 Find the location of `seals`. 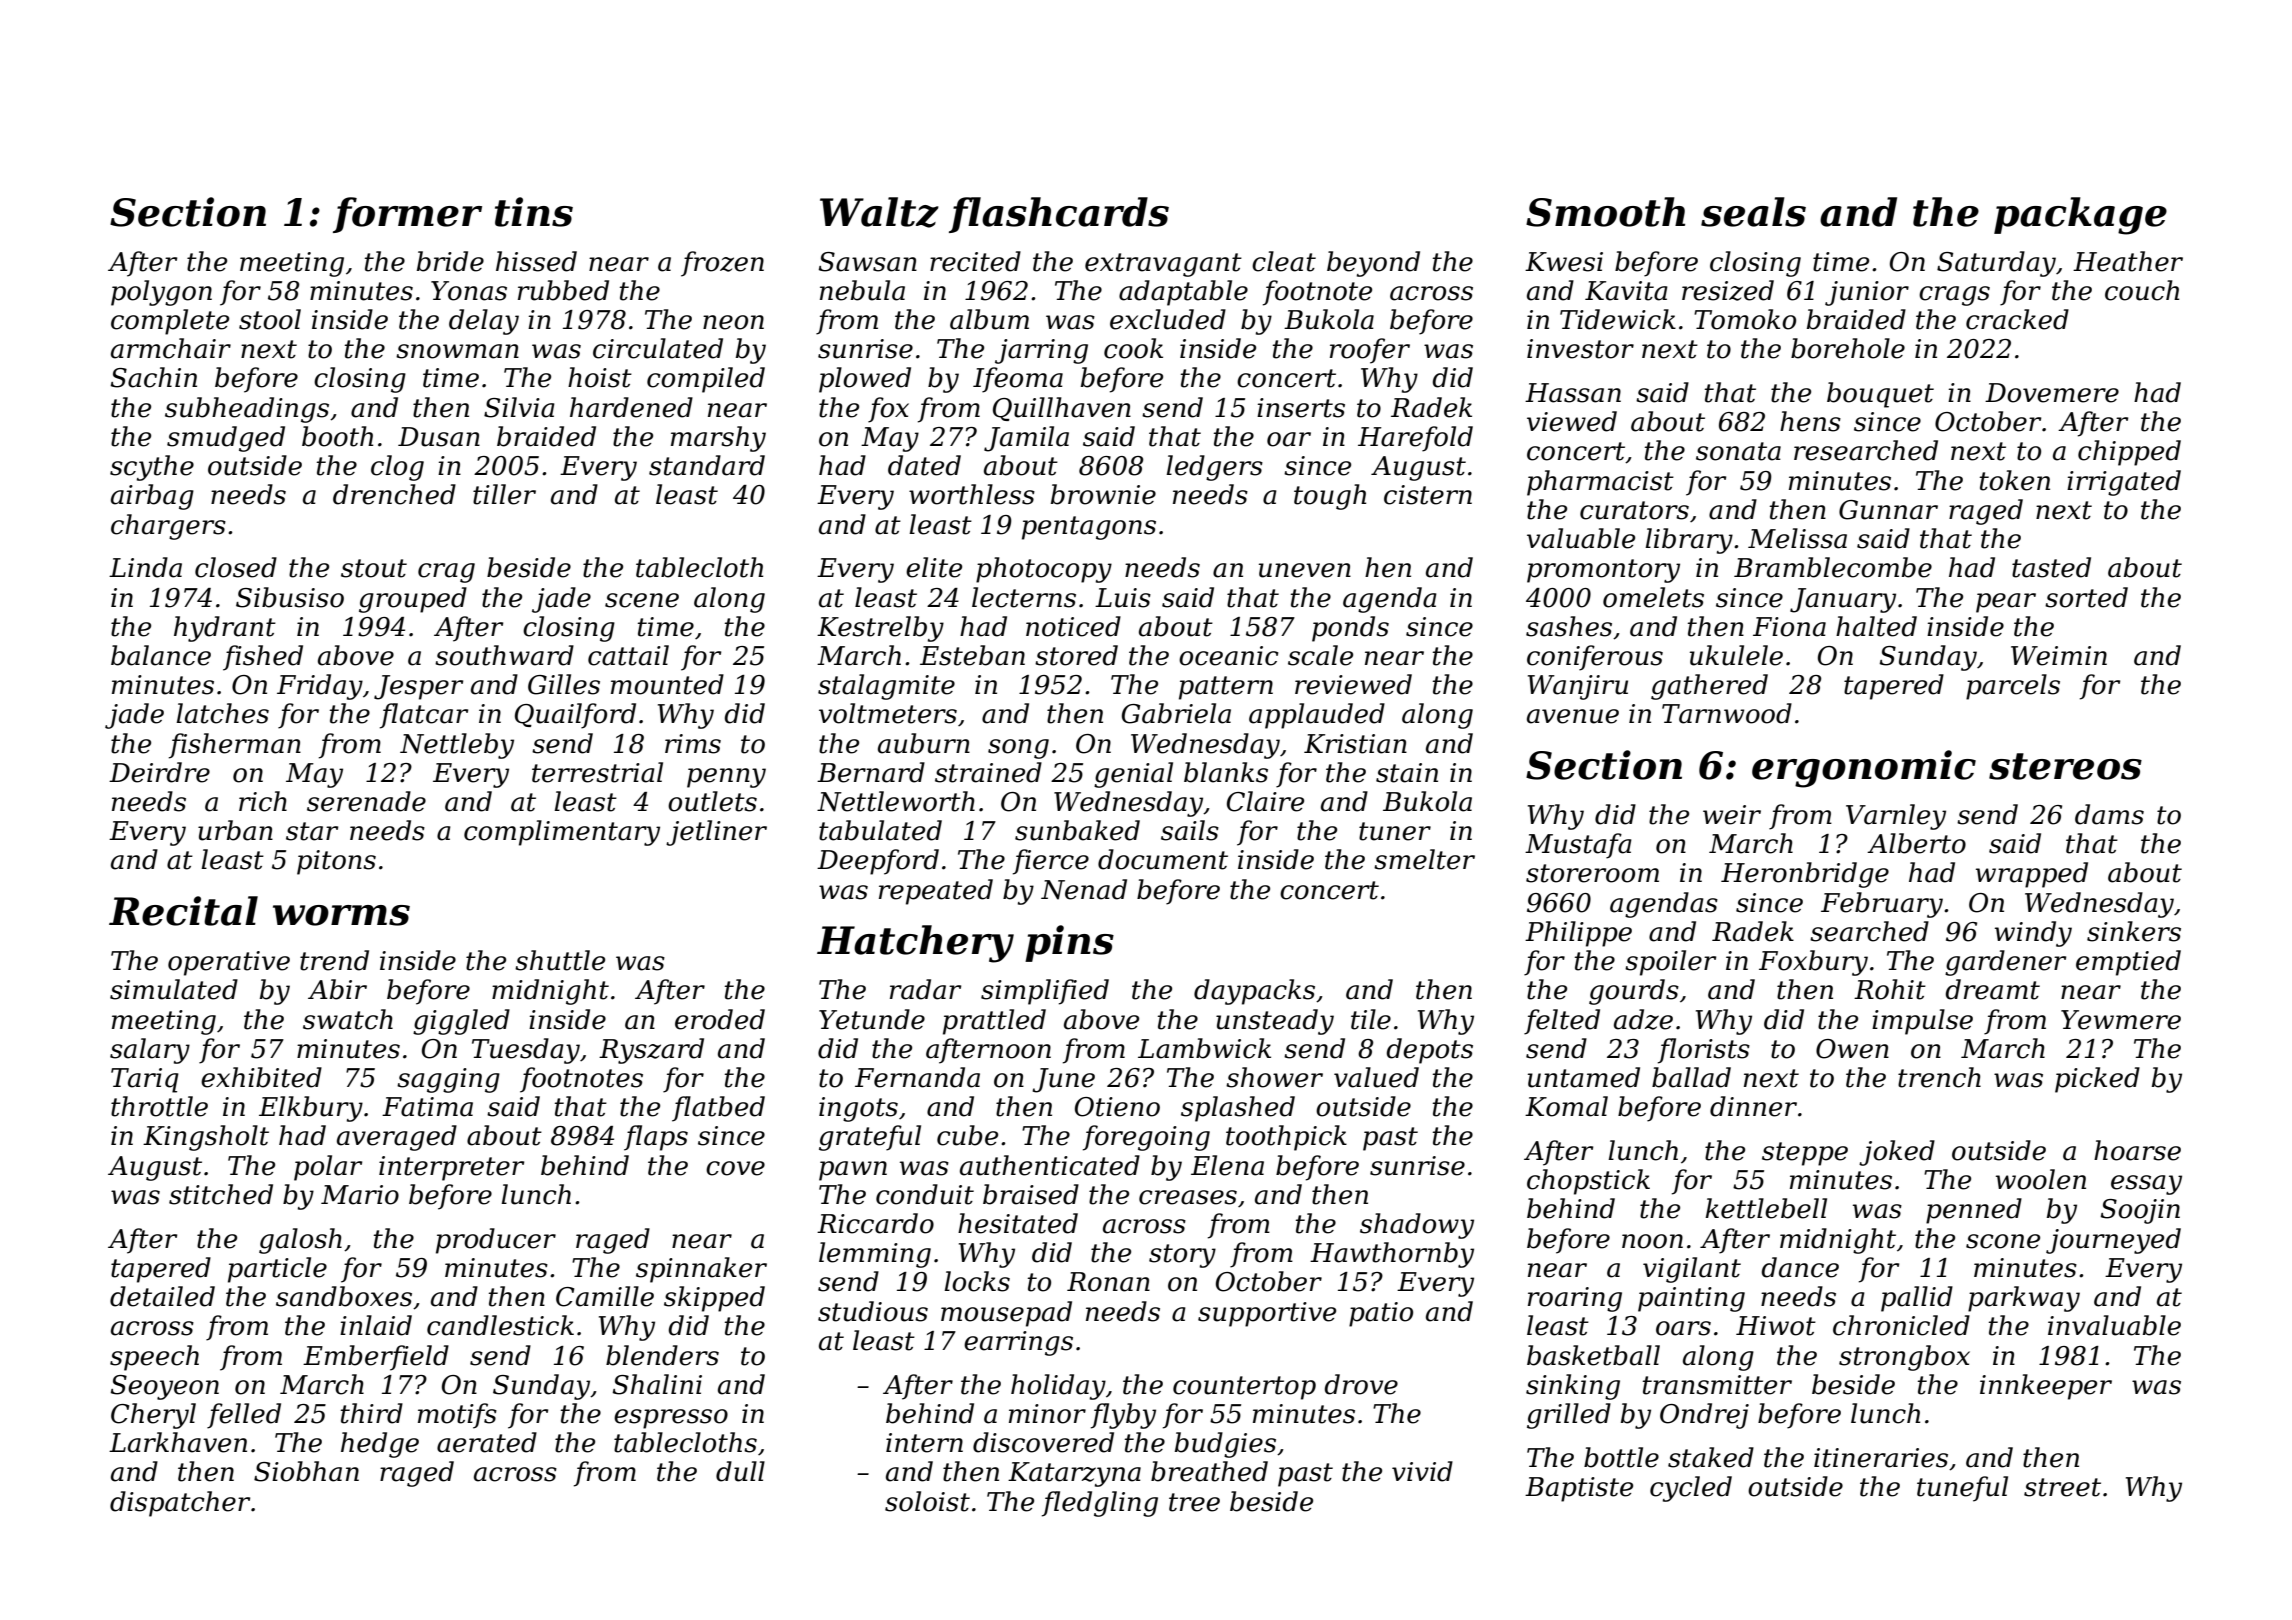

seals is located at coordinates (1753, 212).
